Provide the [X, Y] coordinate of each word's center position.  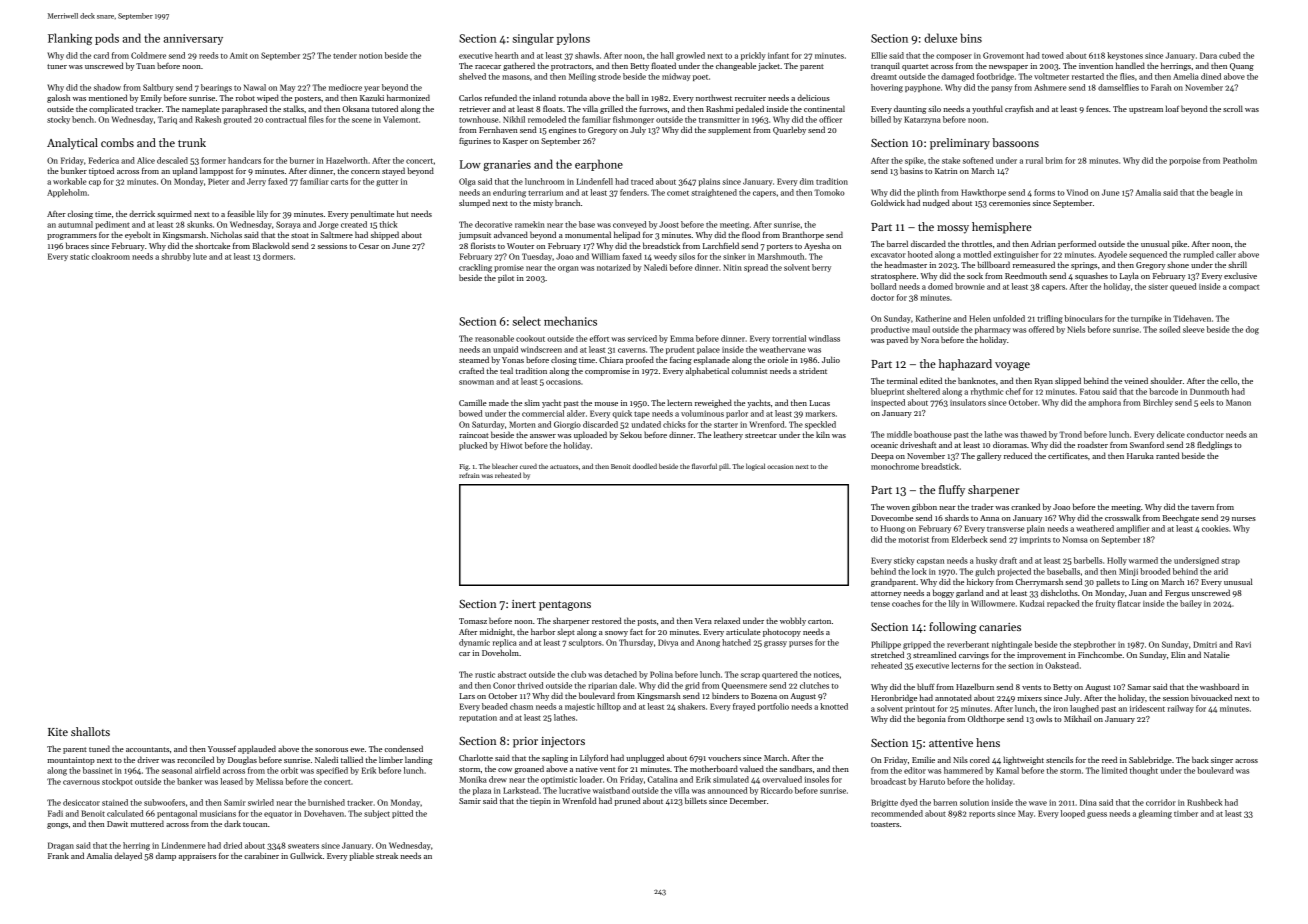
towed [1053, 55]
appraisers [197, 857]
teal [506, 370]
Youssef [222, 748]
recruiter [750, 98]
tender [345, 55]
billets [696, 800]
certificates [1068, 456]
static [80, 256]
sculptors [585, 643]
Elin [1178, 654]
